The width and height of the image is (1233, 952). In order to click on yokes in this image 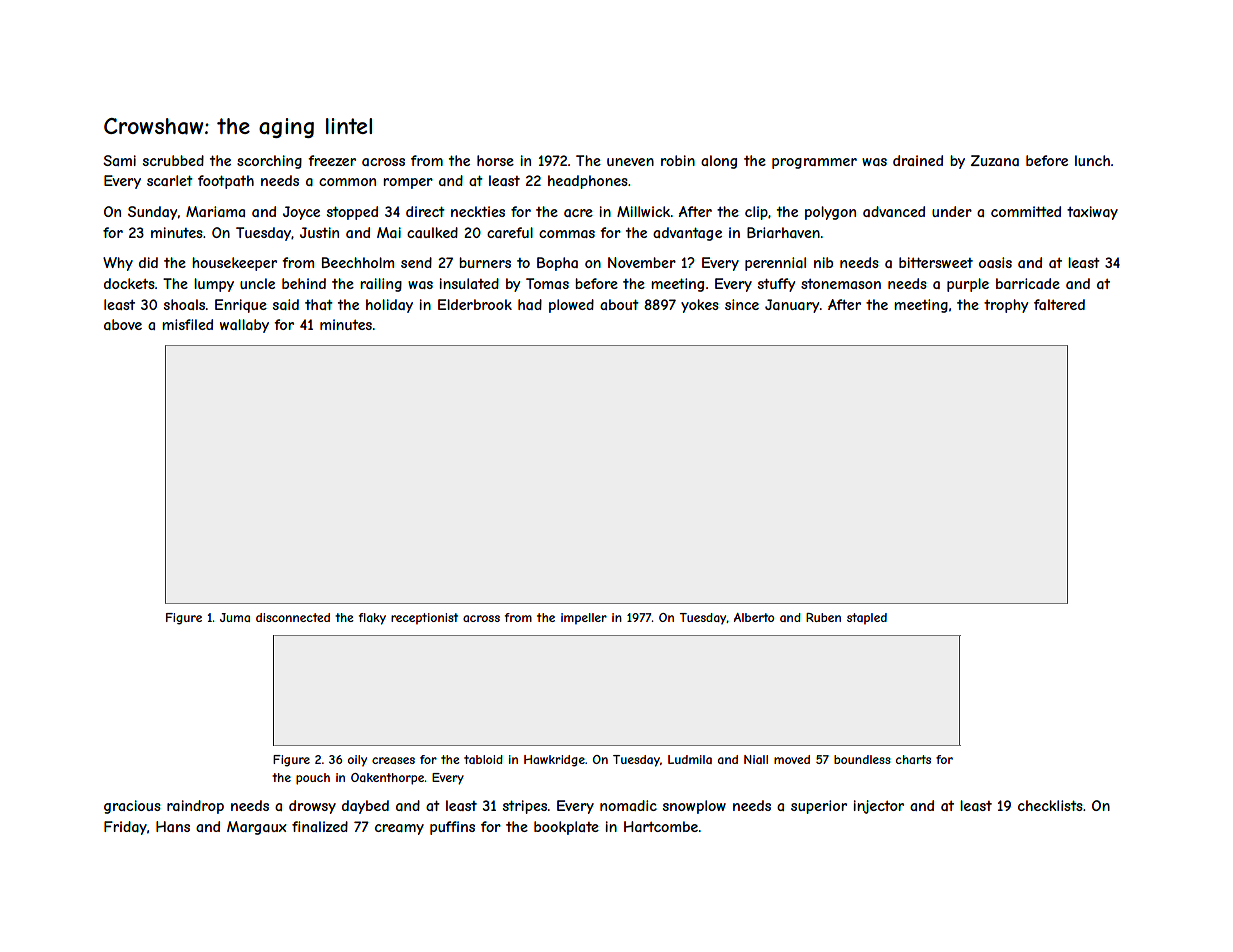, I will do `click(700, 306)`.
